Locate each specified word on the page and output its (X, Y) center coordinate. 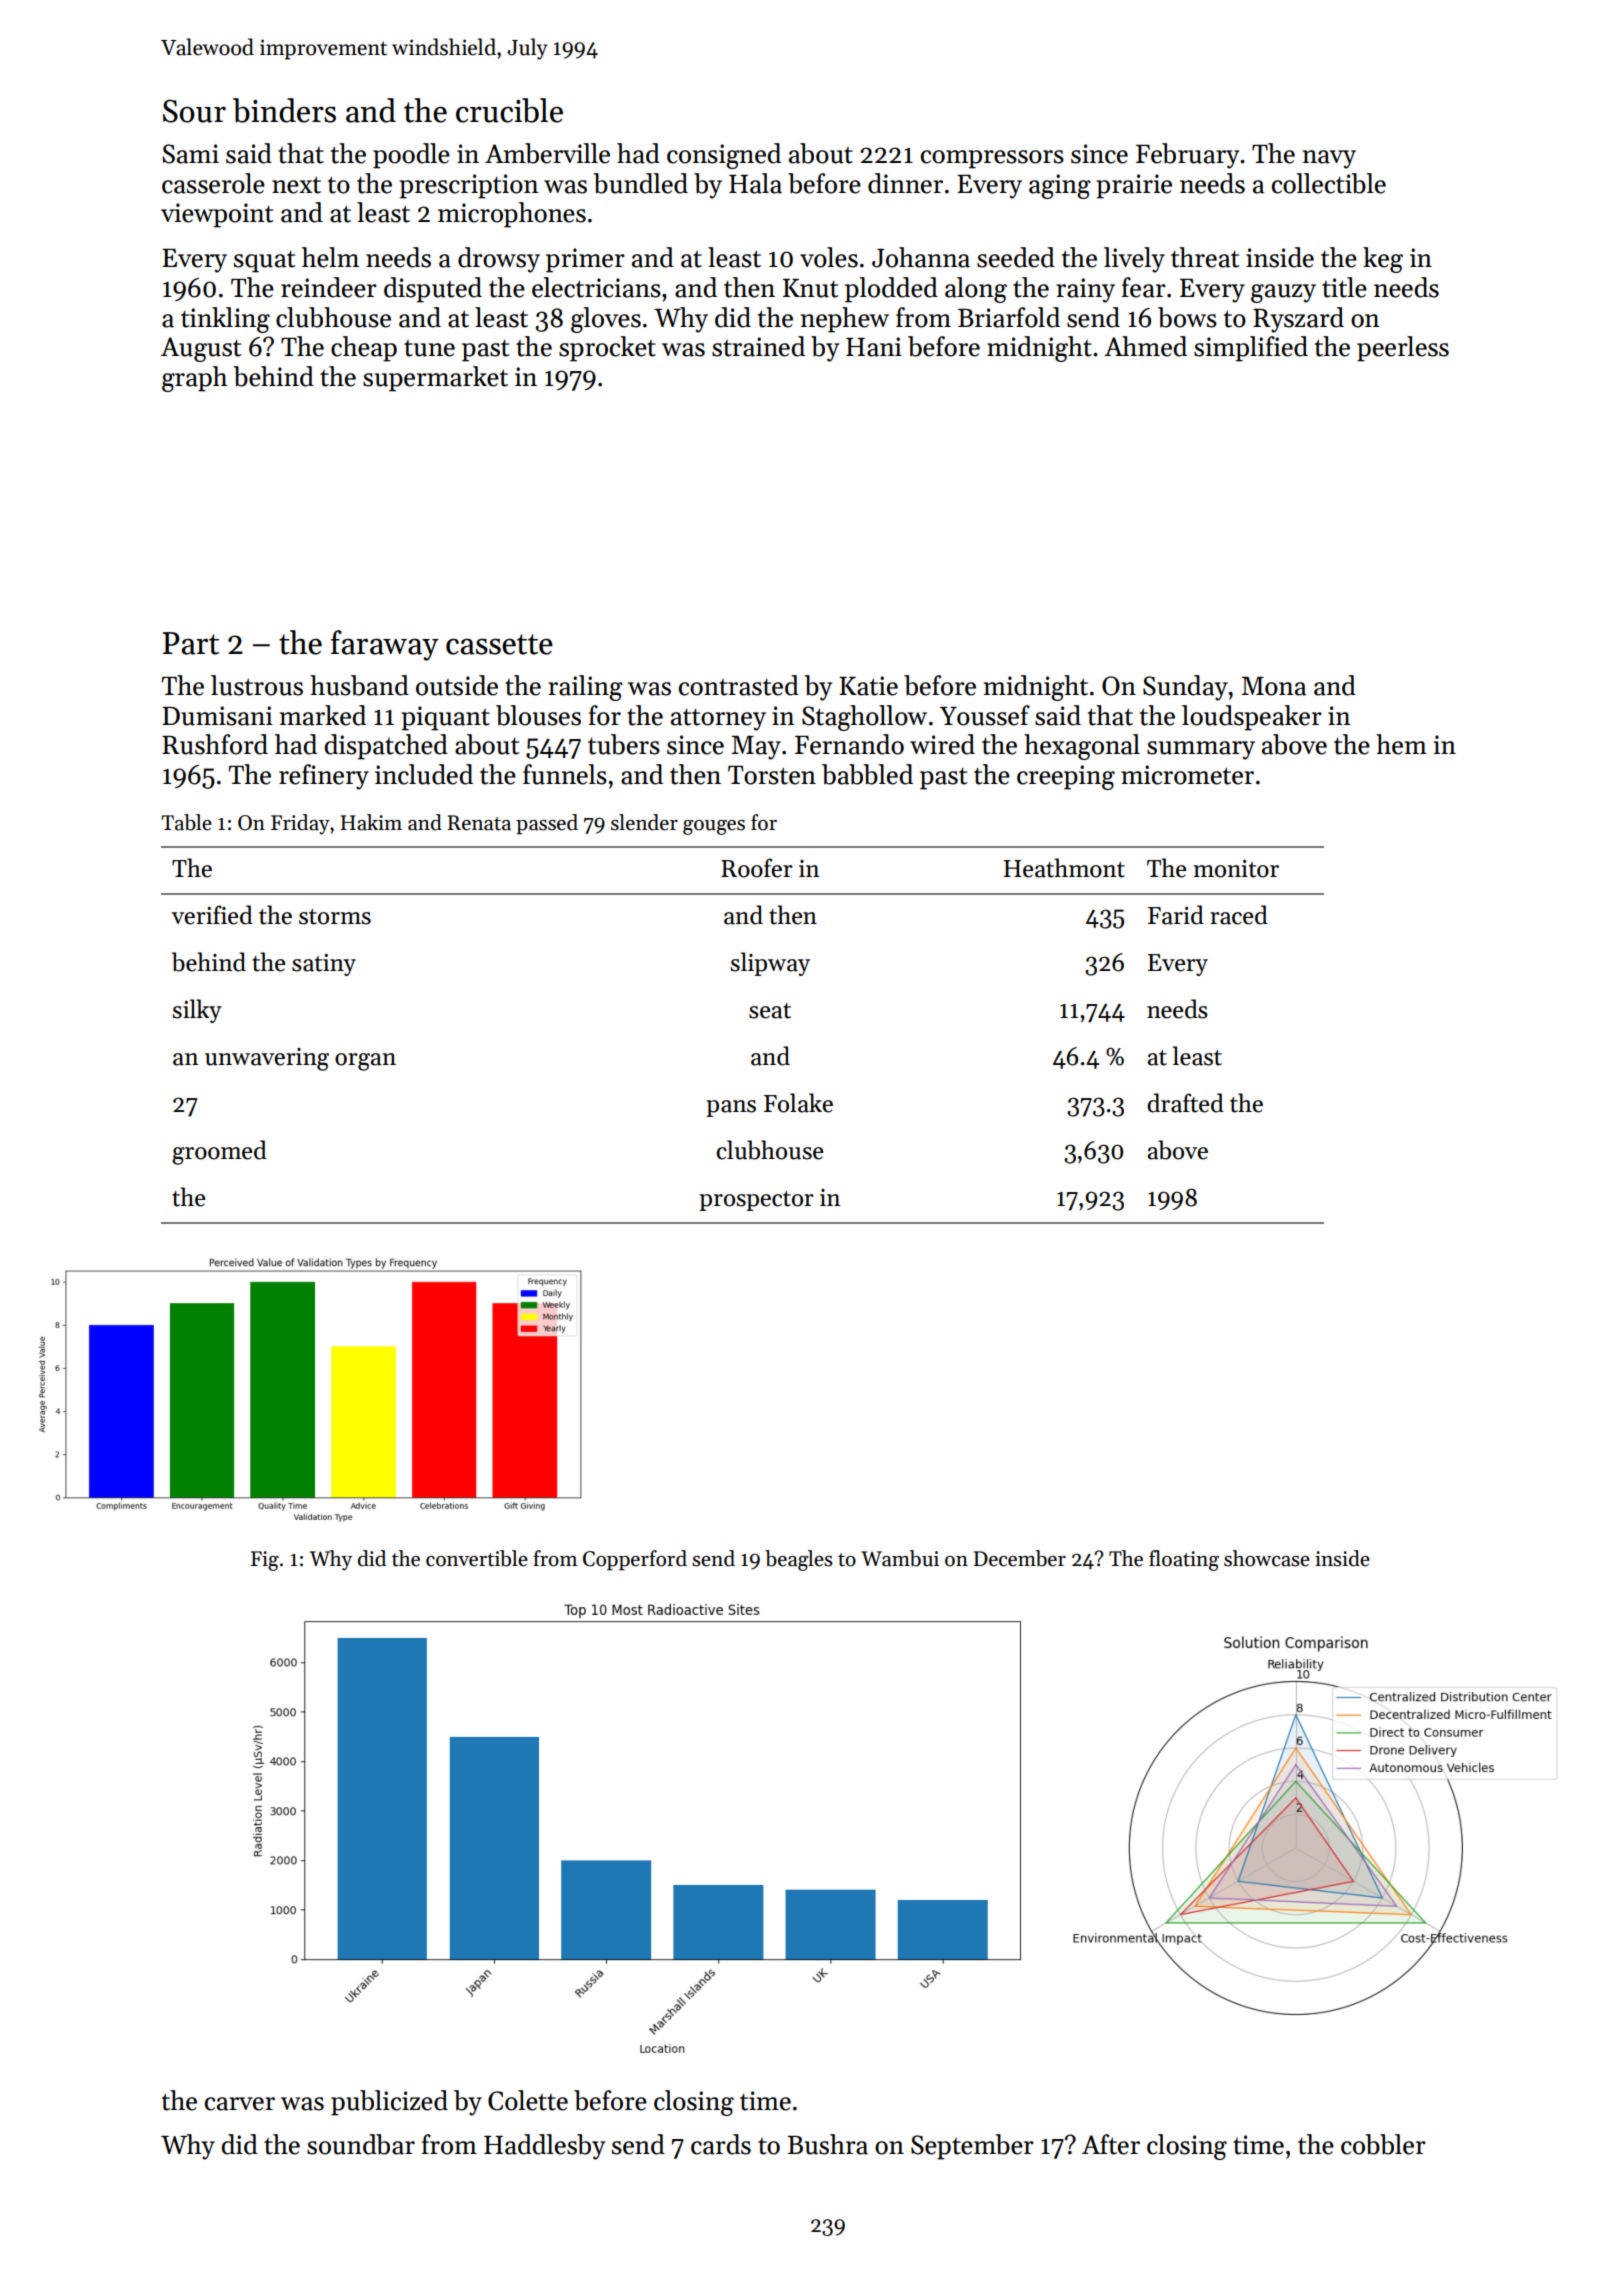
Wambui (900, 1558)
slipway (770, 964)
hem (1401, 744)
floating (1184, 1560)
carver (240, 2104)
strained (758, 346)
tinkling (225, 320)
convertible (477, 1558)
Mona (1273, 686)
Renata (479, 823)
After (1111, 2144)
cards (721, 2144)
